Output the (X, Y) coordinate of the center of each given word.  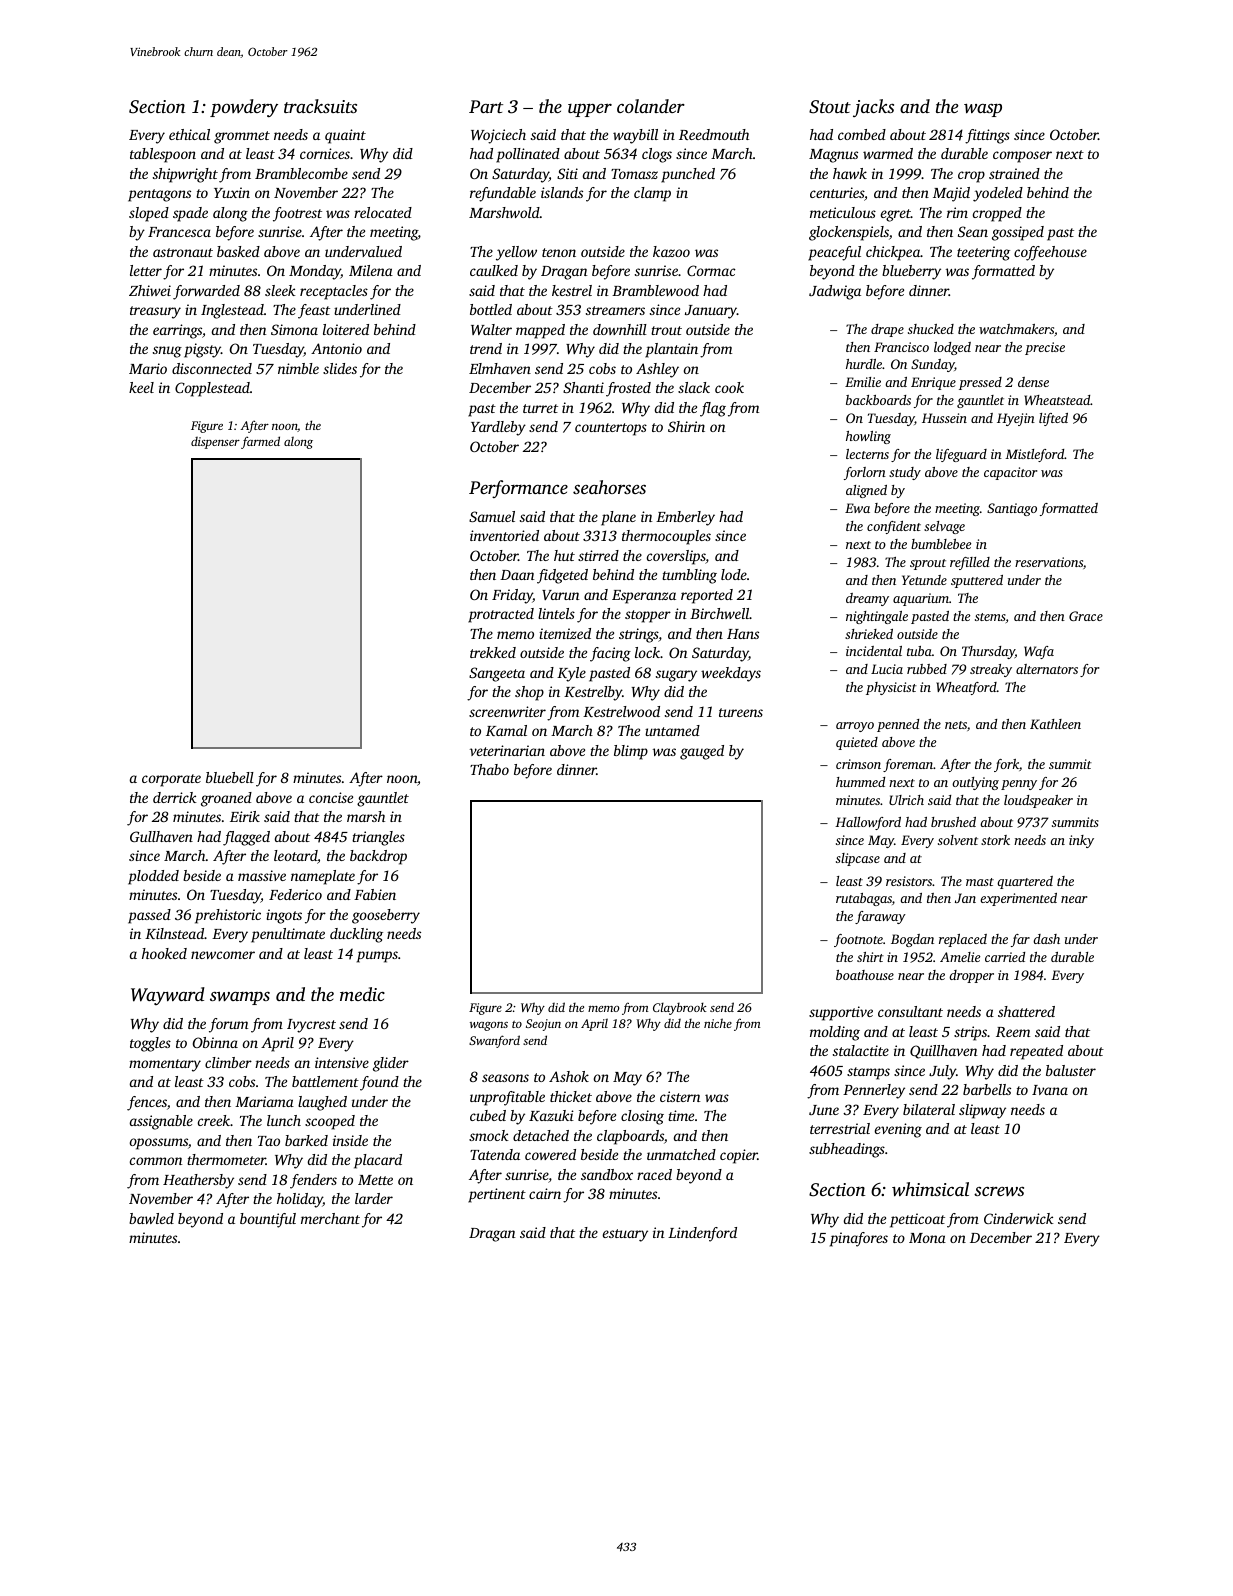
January (711, 312)
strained (1014, 173)
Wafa (1039, 652)
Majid (951, 194)
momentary (165, 1065)
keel (141, 387)
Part (486, 106)
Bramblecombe (301, 173)
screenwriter (507, 711)
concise (331, 797)
